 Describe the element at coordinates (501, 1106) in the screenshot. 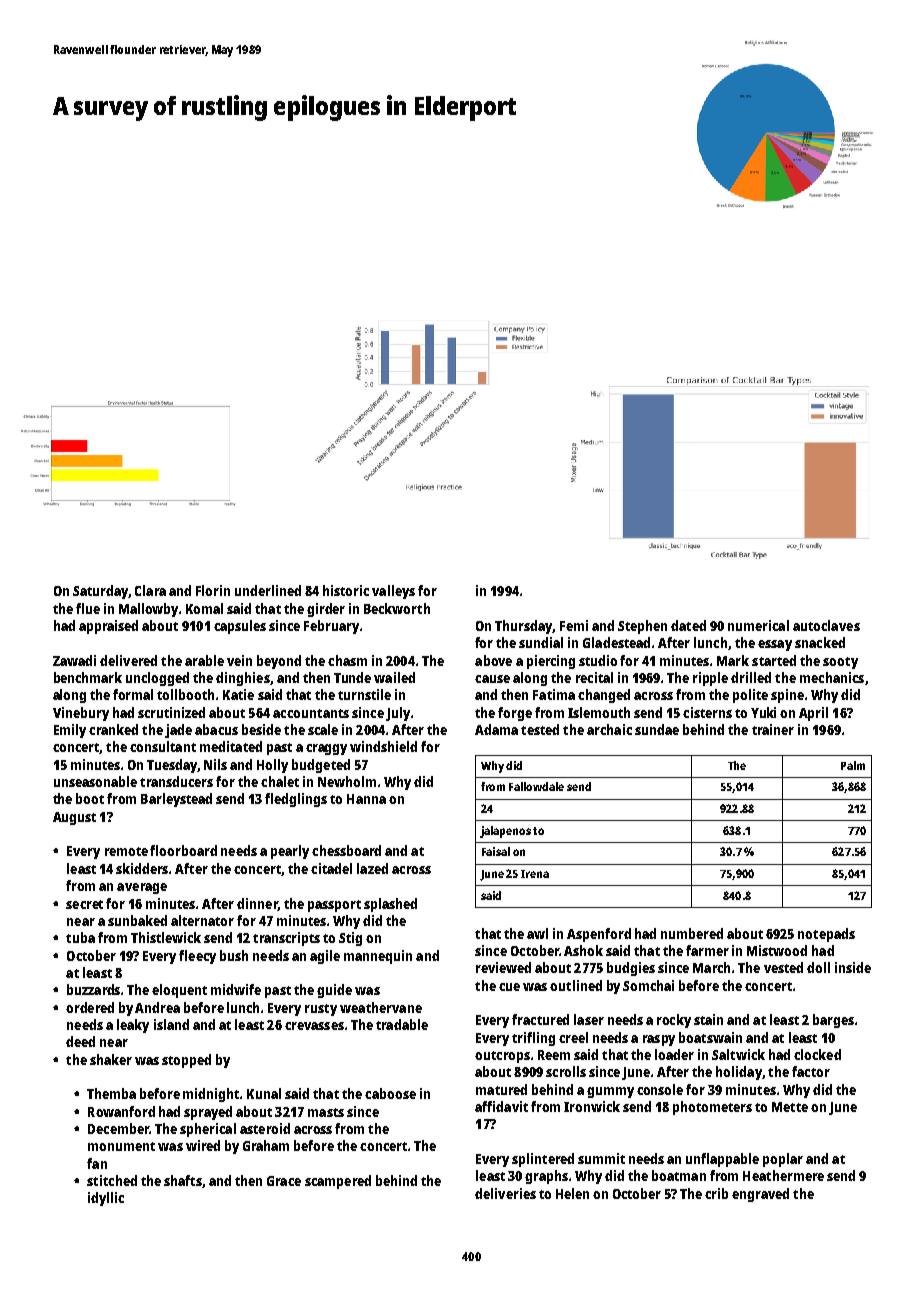

I see `affidavit` at that location.
